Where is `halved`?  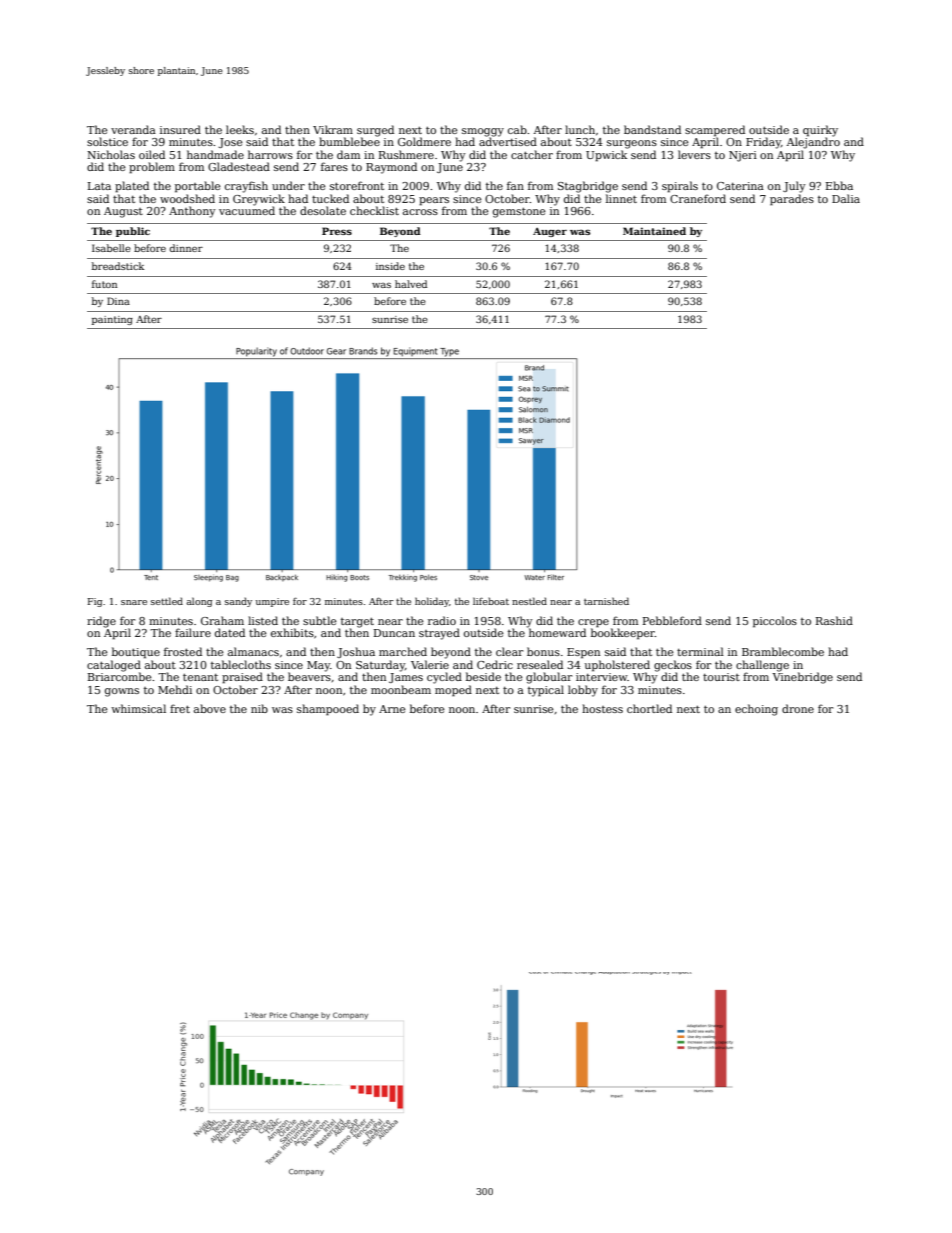
halved is located at coordinates (411, 284).
